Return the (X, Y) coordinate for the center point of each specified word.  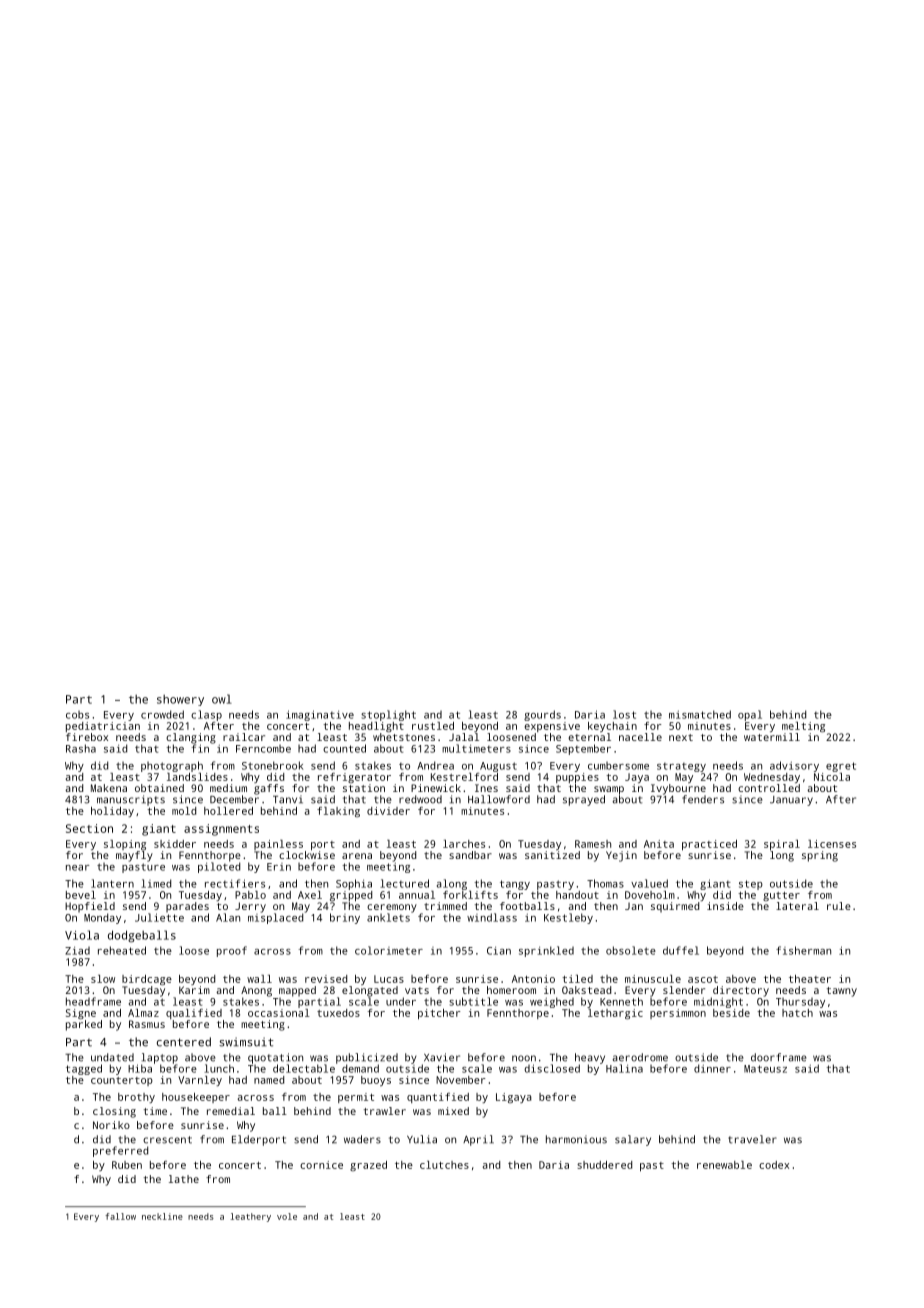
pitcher (439, 1014)
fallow (120, 1216)
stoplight (388, 715)
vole (287, 1216)
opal (750, 715)
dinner (712, 1068)
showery (180, 700)
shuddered (604, 1165)
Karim (194, 990)
